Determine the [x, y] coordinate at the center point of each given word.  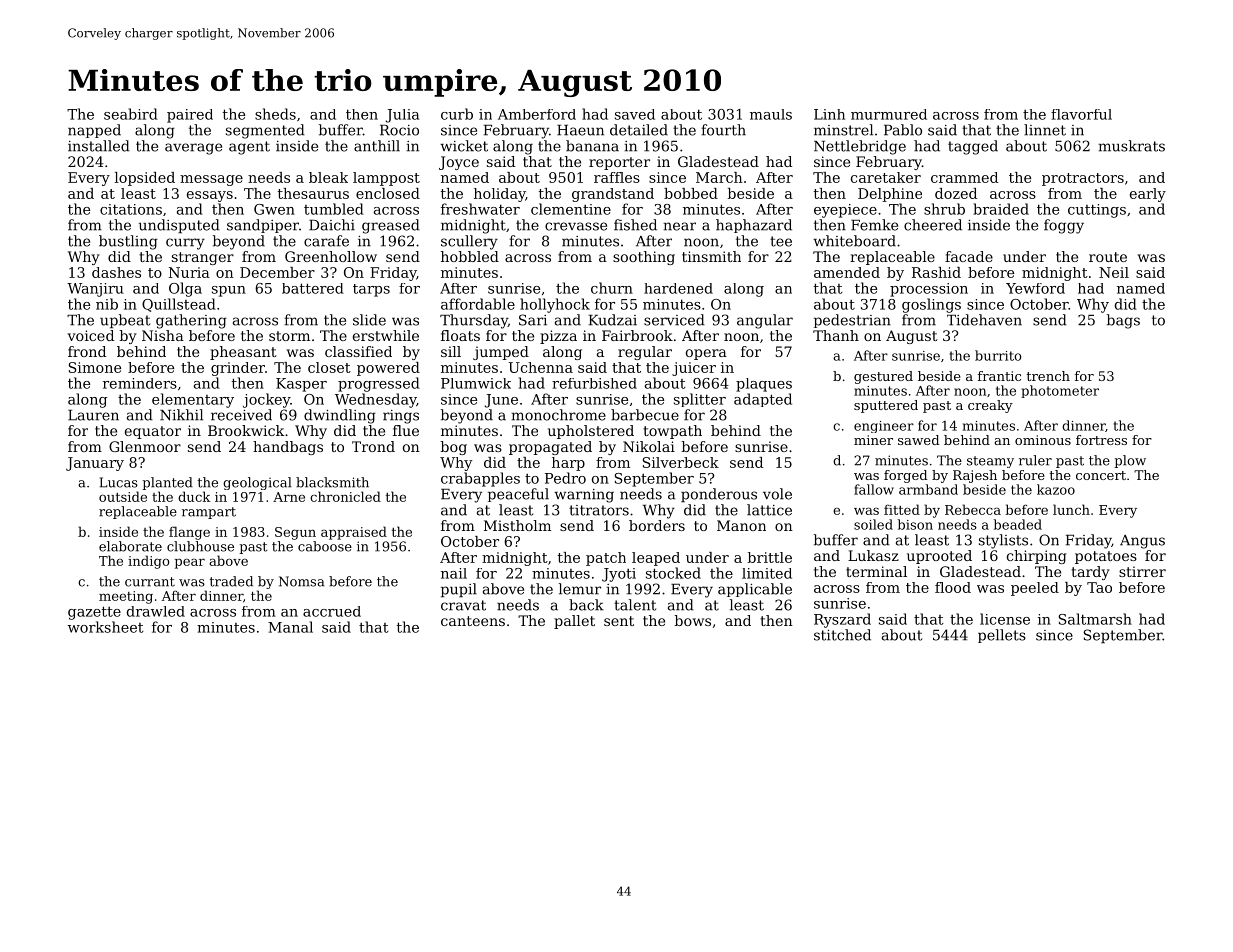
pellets [1002, 636]
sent [619, 621]
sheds [275, 114]
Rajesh [975, 476]
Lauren [93, 415]
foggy [1064, 226]
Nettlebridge [860, 147]
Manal [290, 627]
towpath [672, 432]
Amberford [537, 114]
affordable [478, 304]
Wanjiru [95, 290]
